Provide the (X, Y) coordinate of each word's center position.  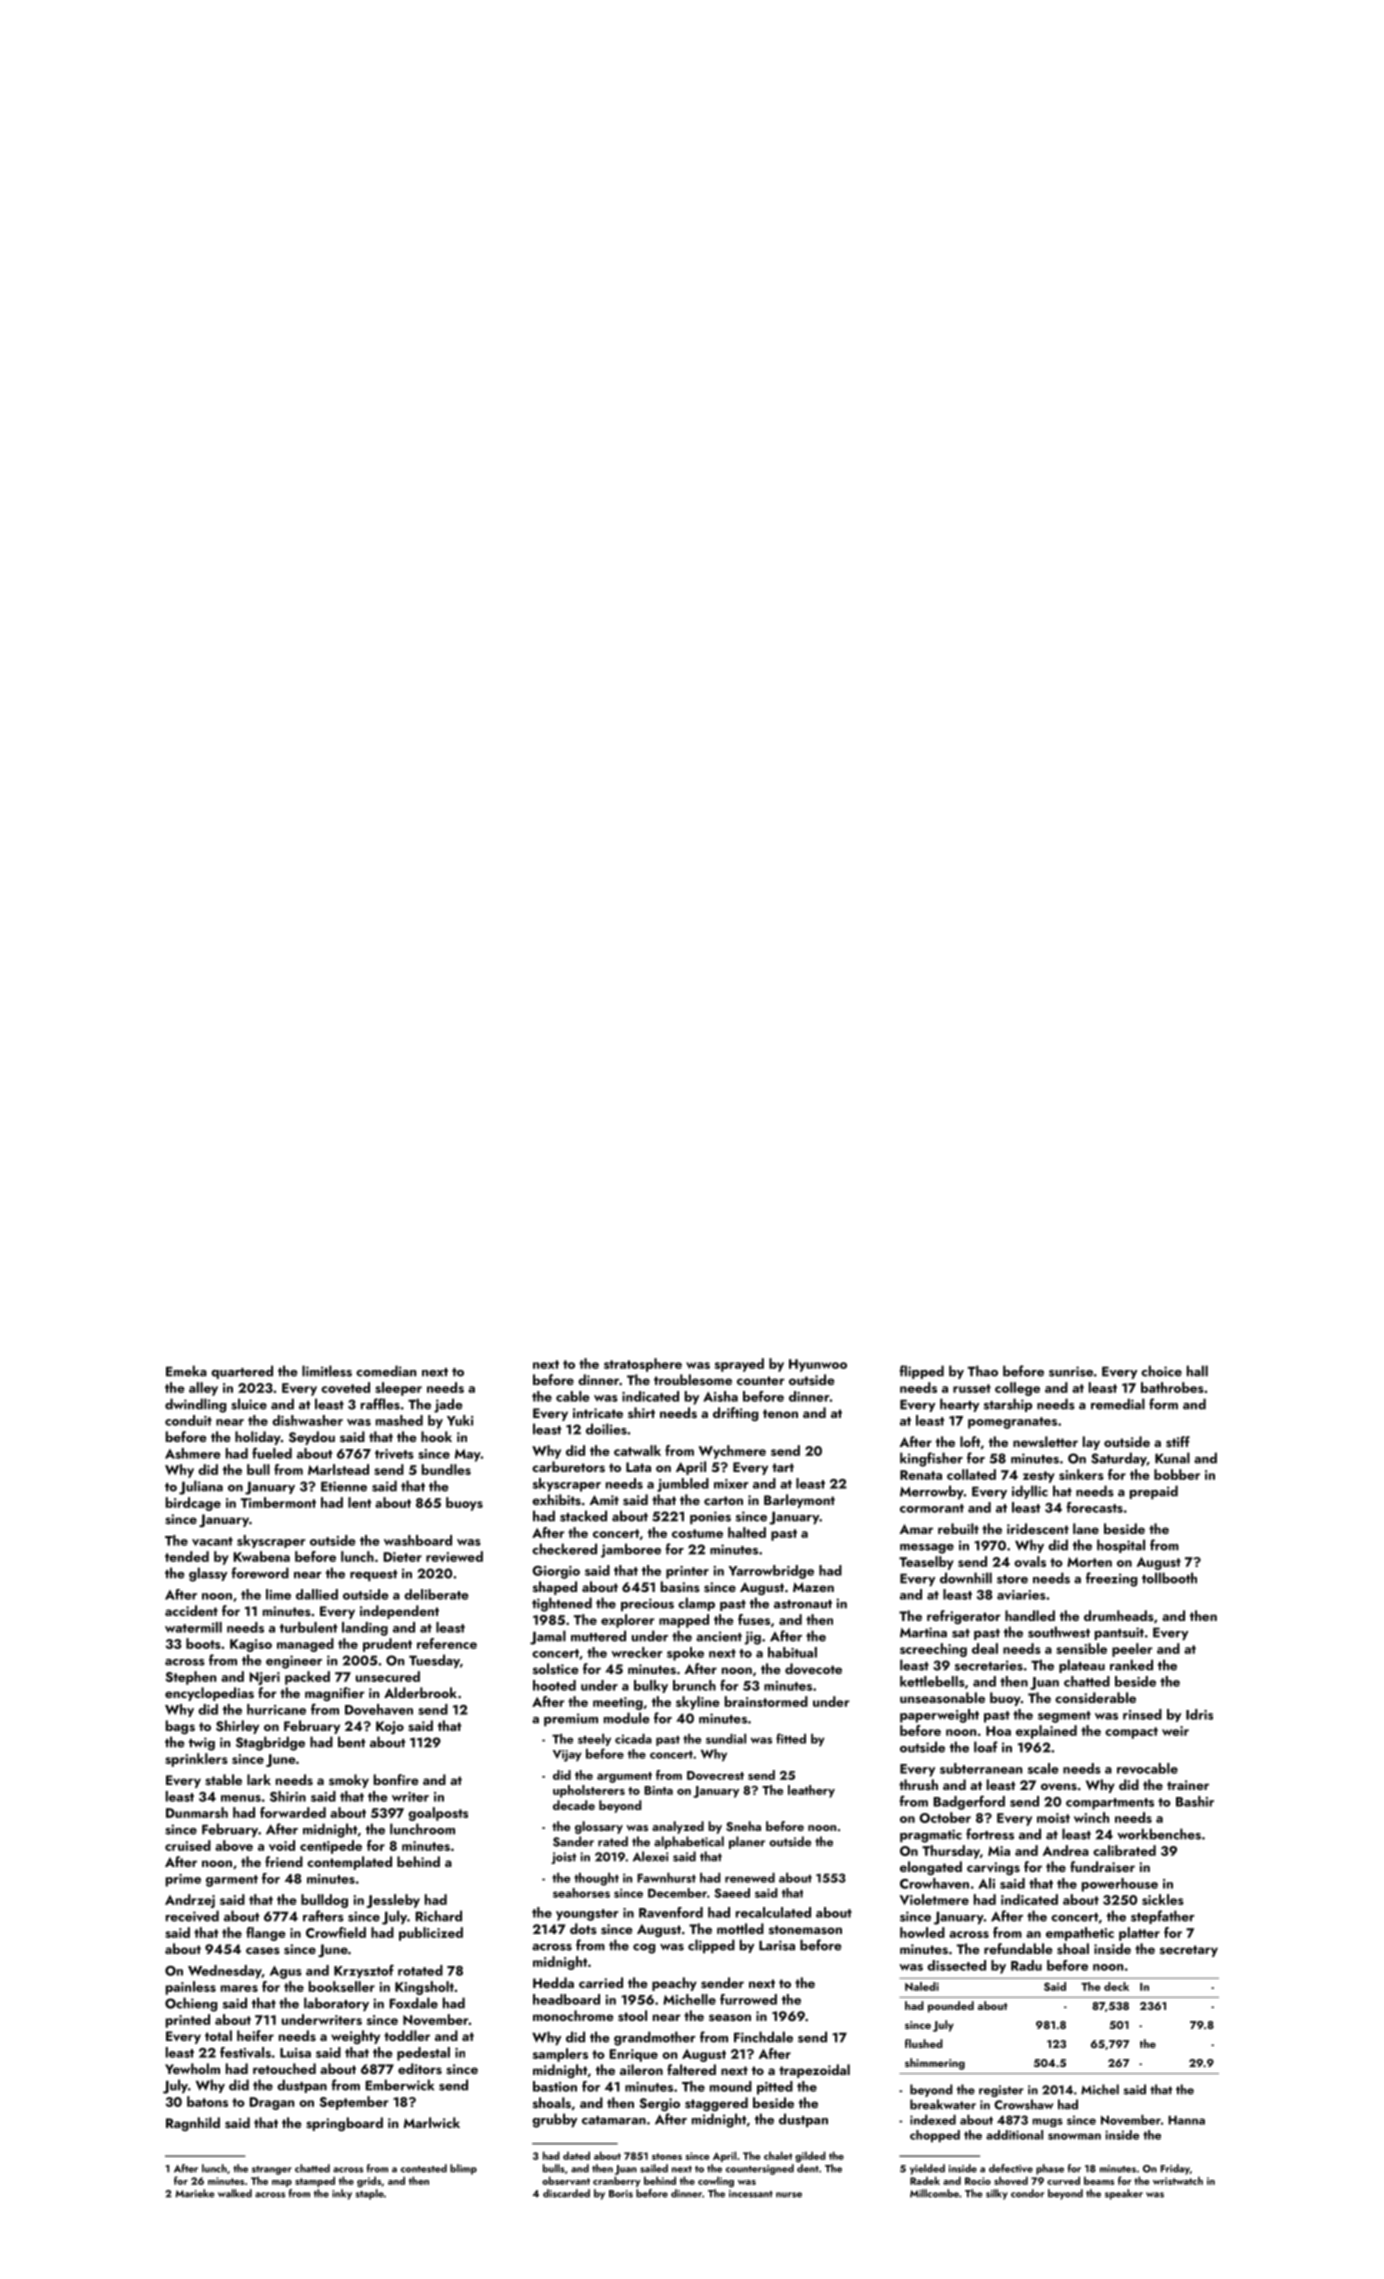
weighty (355, 2037)
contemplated (349, 1863)
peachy (674, 1984)
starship (1008, 1405)
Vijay (567, 1756)
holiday (258, 1438)
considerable (1095, 1697)
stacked (583, 1516)
